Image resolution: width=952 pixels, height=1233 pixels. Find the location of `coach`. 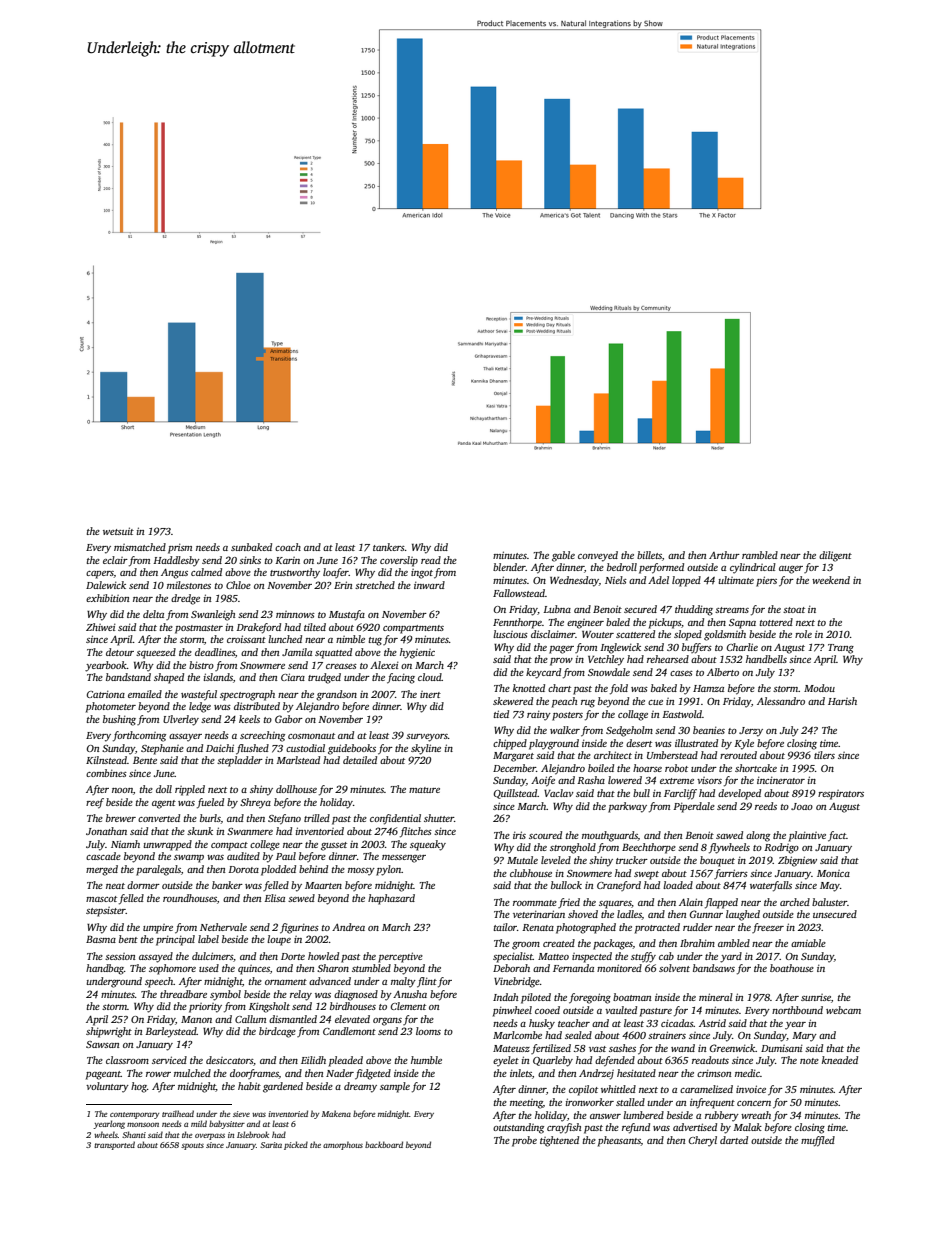

coach is located at coordinates (288, 547).
